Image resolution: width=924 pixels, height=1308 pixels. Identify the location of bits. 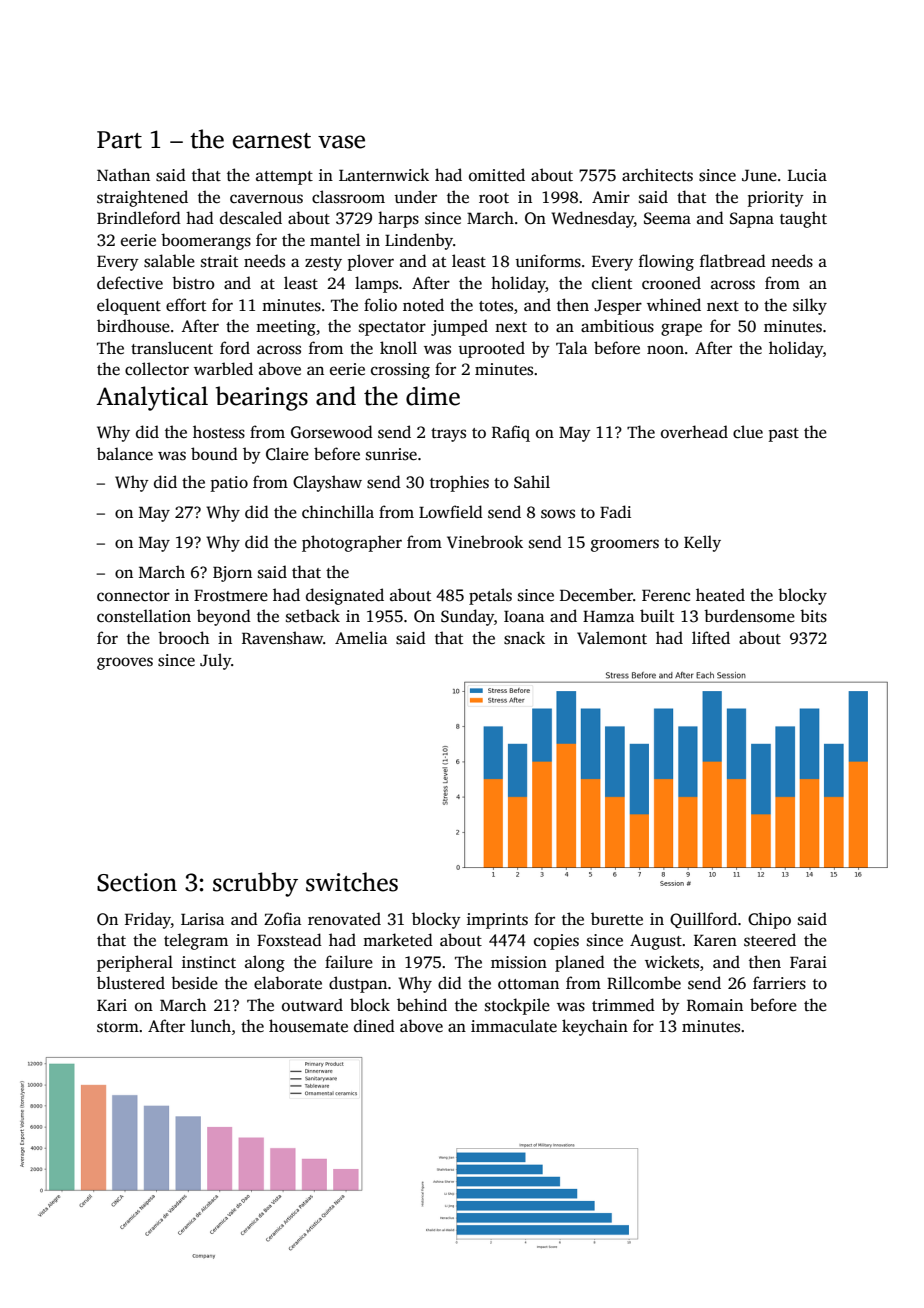
(813, 616).
